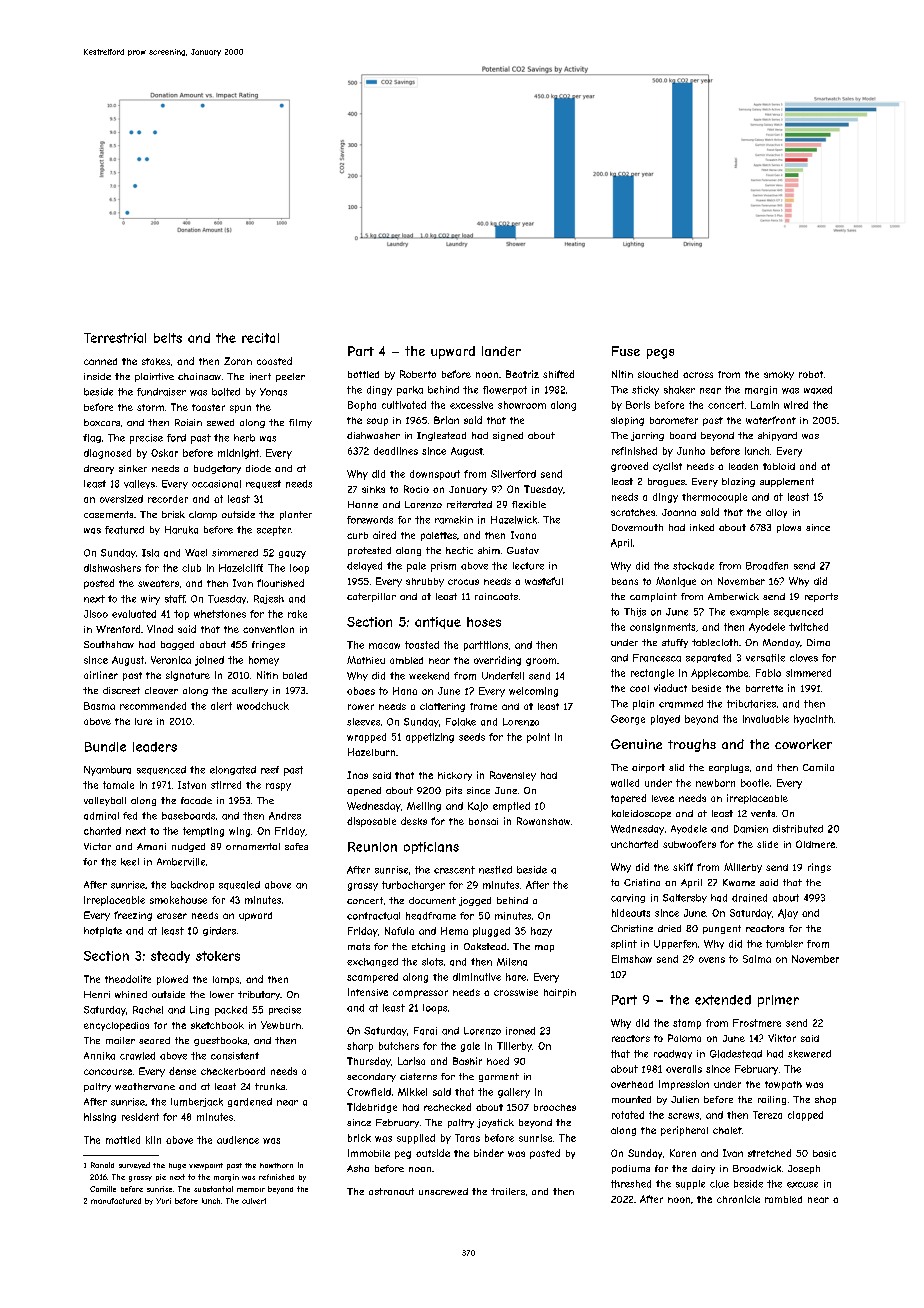 The height and width of the image is (1308, 924). Describe the element at coordinates (498, 1061) in the image. I see `hoed` at that location.
